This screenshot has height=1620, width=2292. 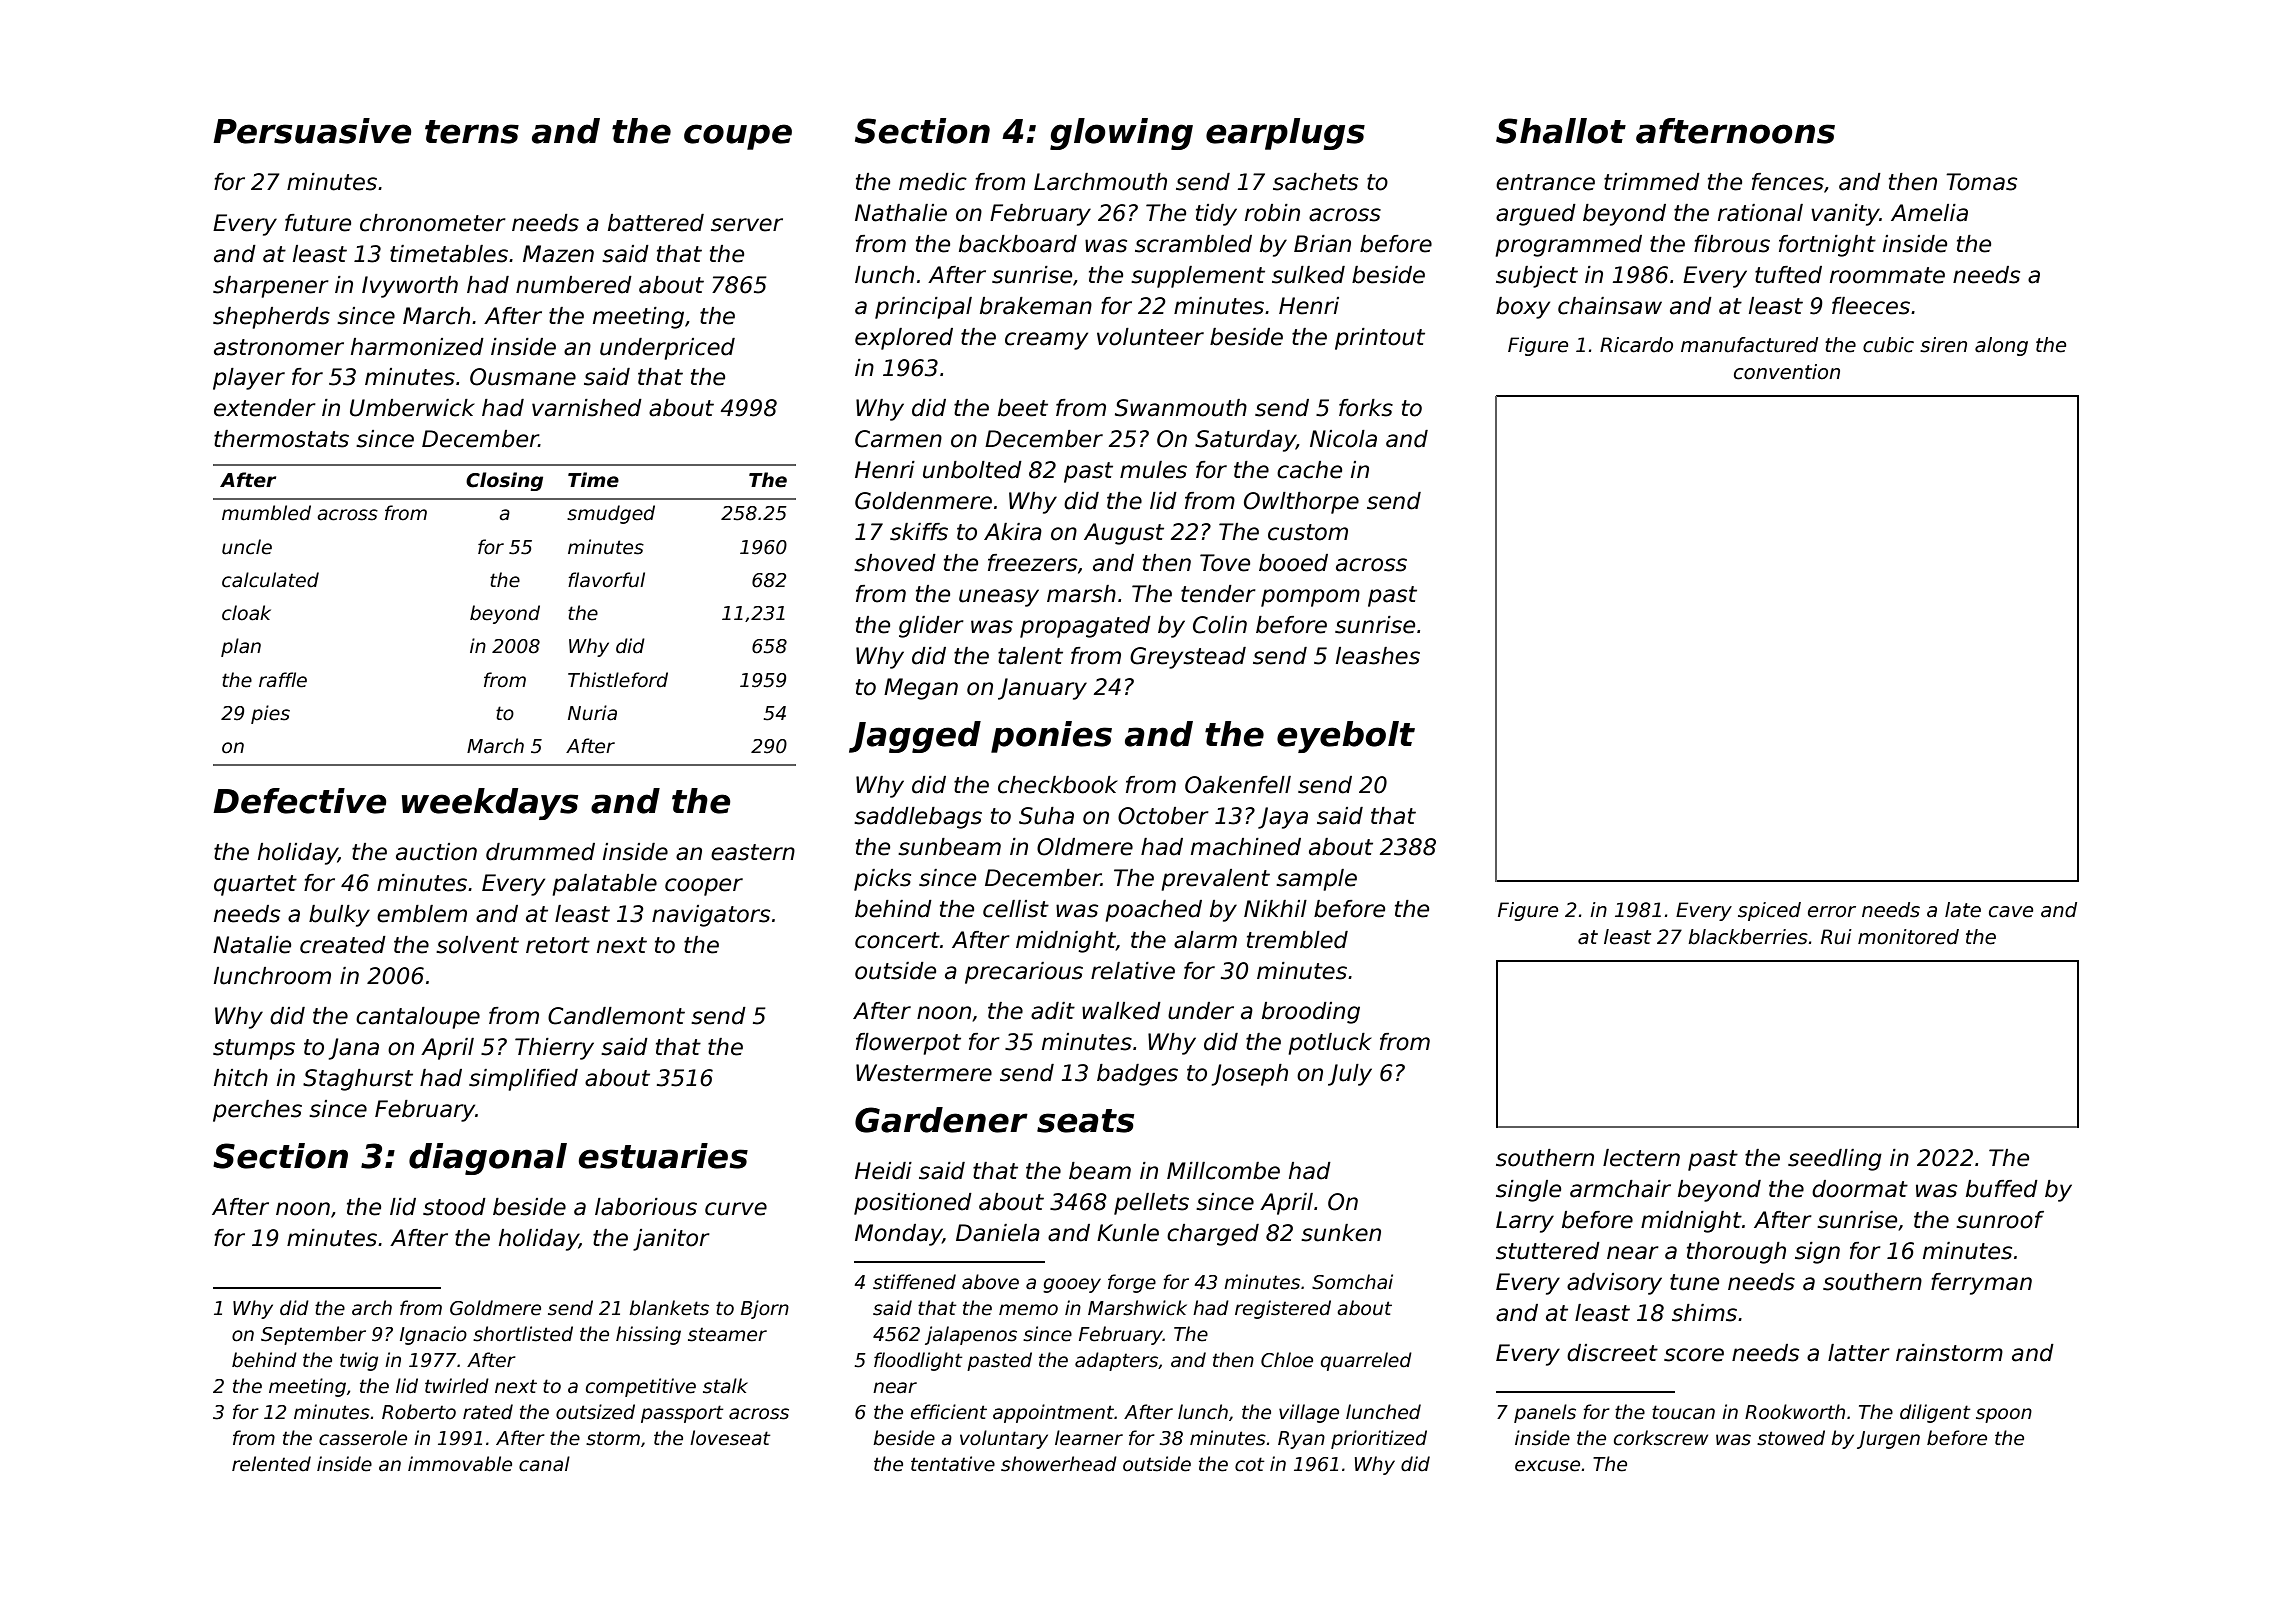 What do you see at coordinates (704, 887) in the screenshot?
I see `cooper` at bounding box center [704, 887].
